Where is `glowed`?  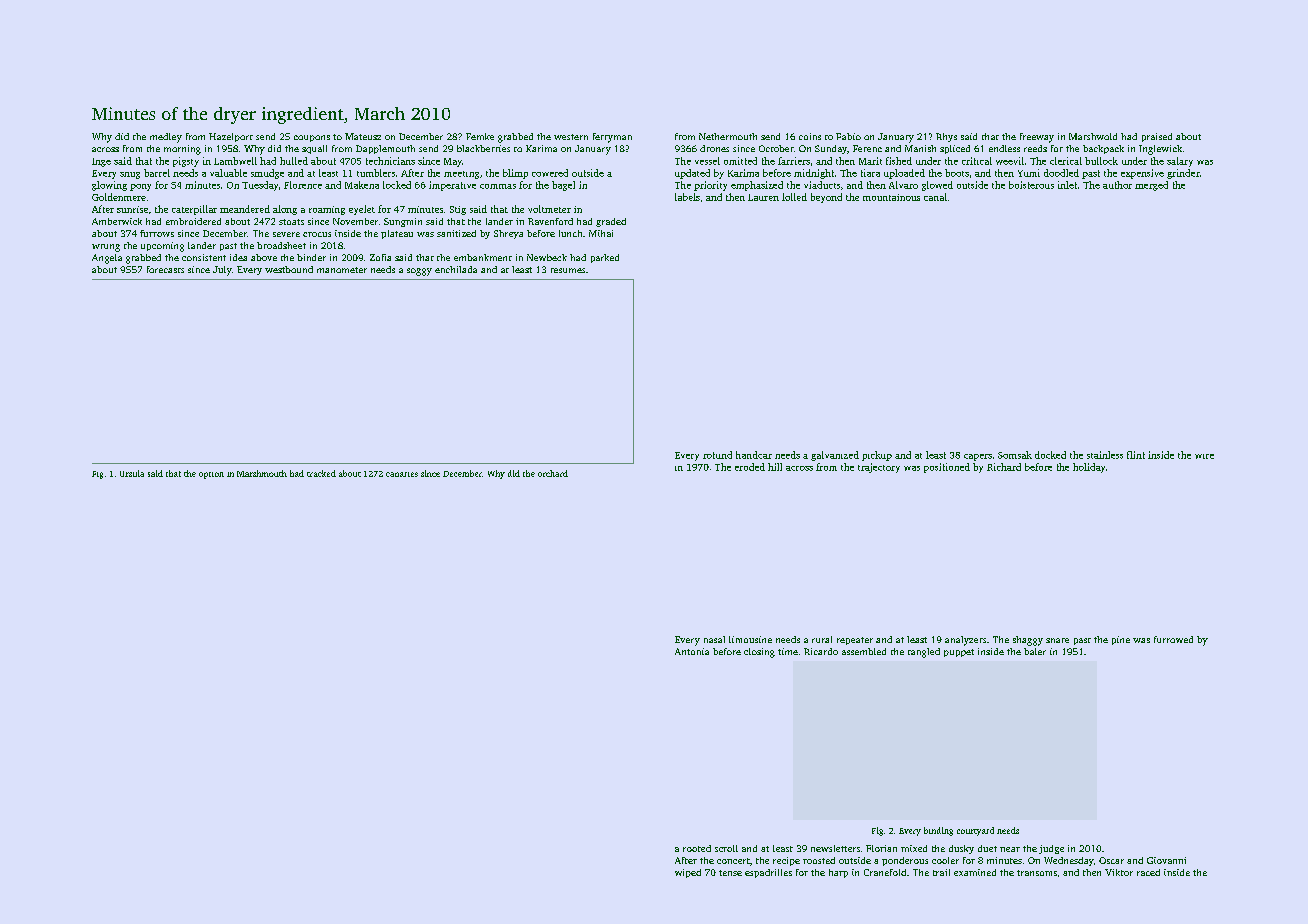 glowed is located at coordinates (937, 186).
